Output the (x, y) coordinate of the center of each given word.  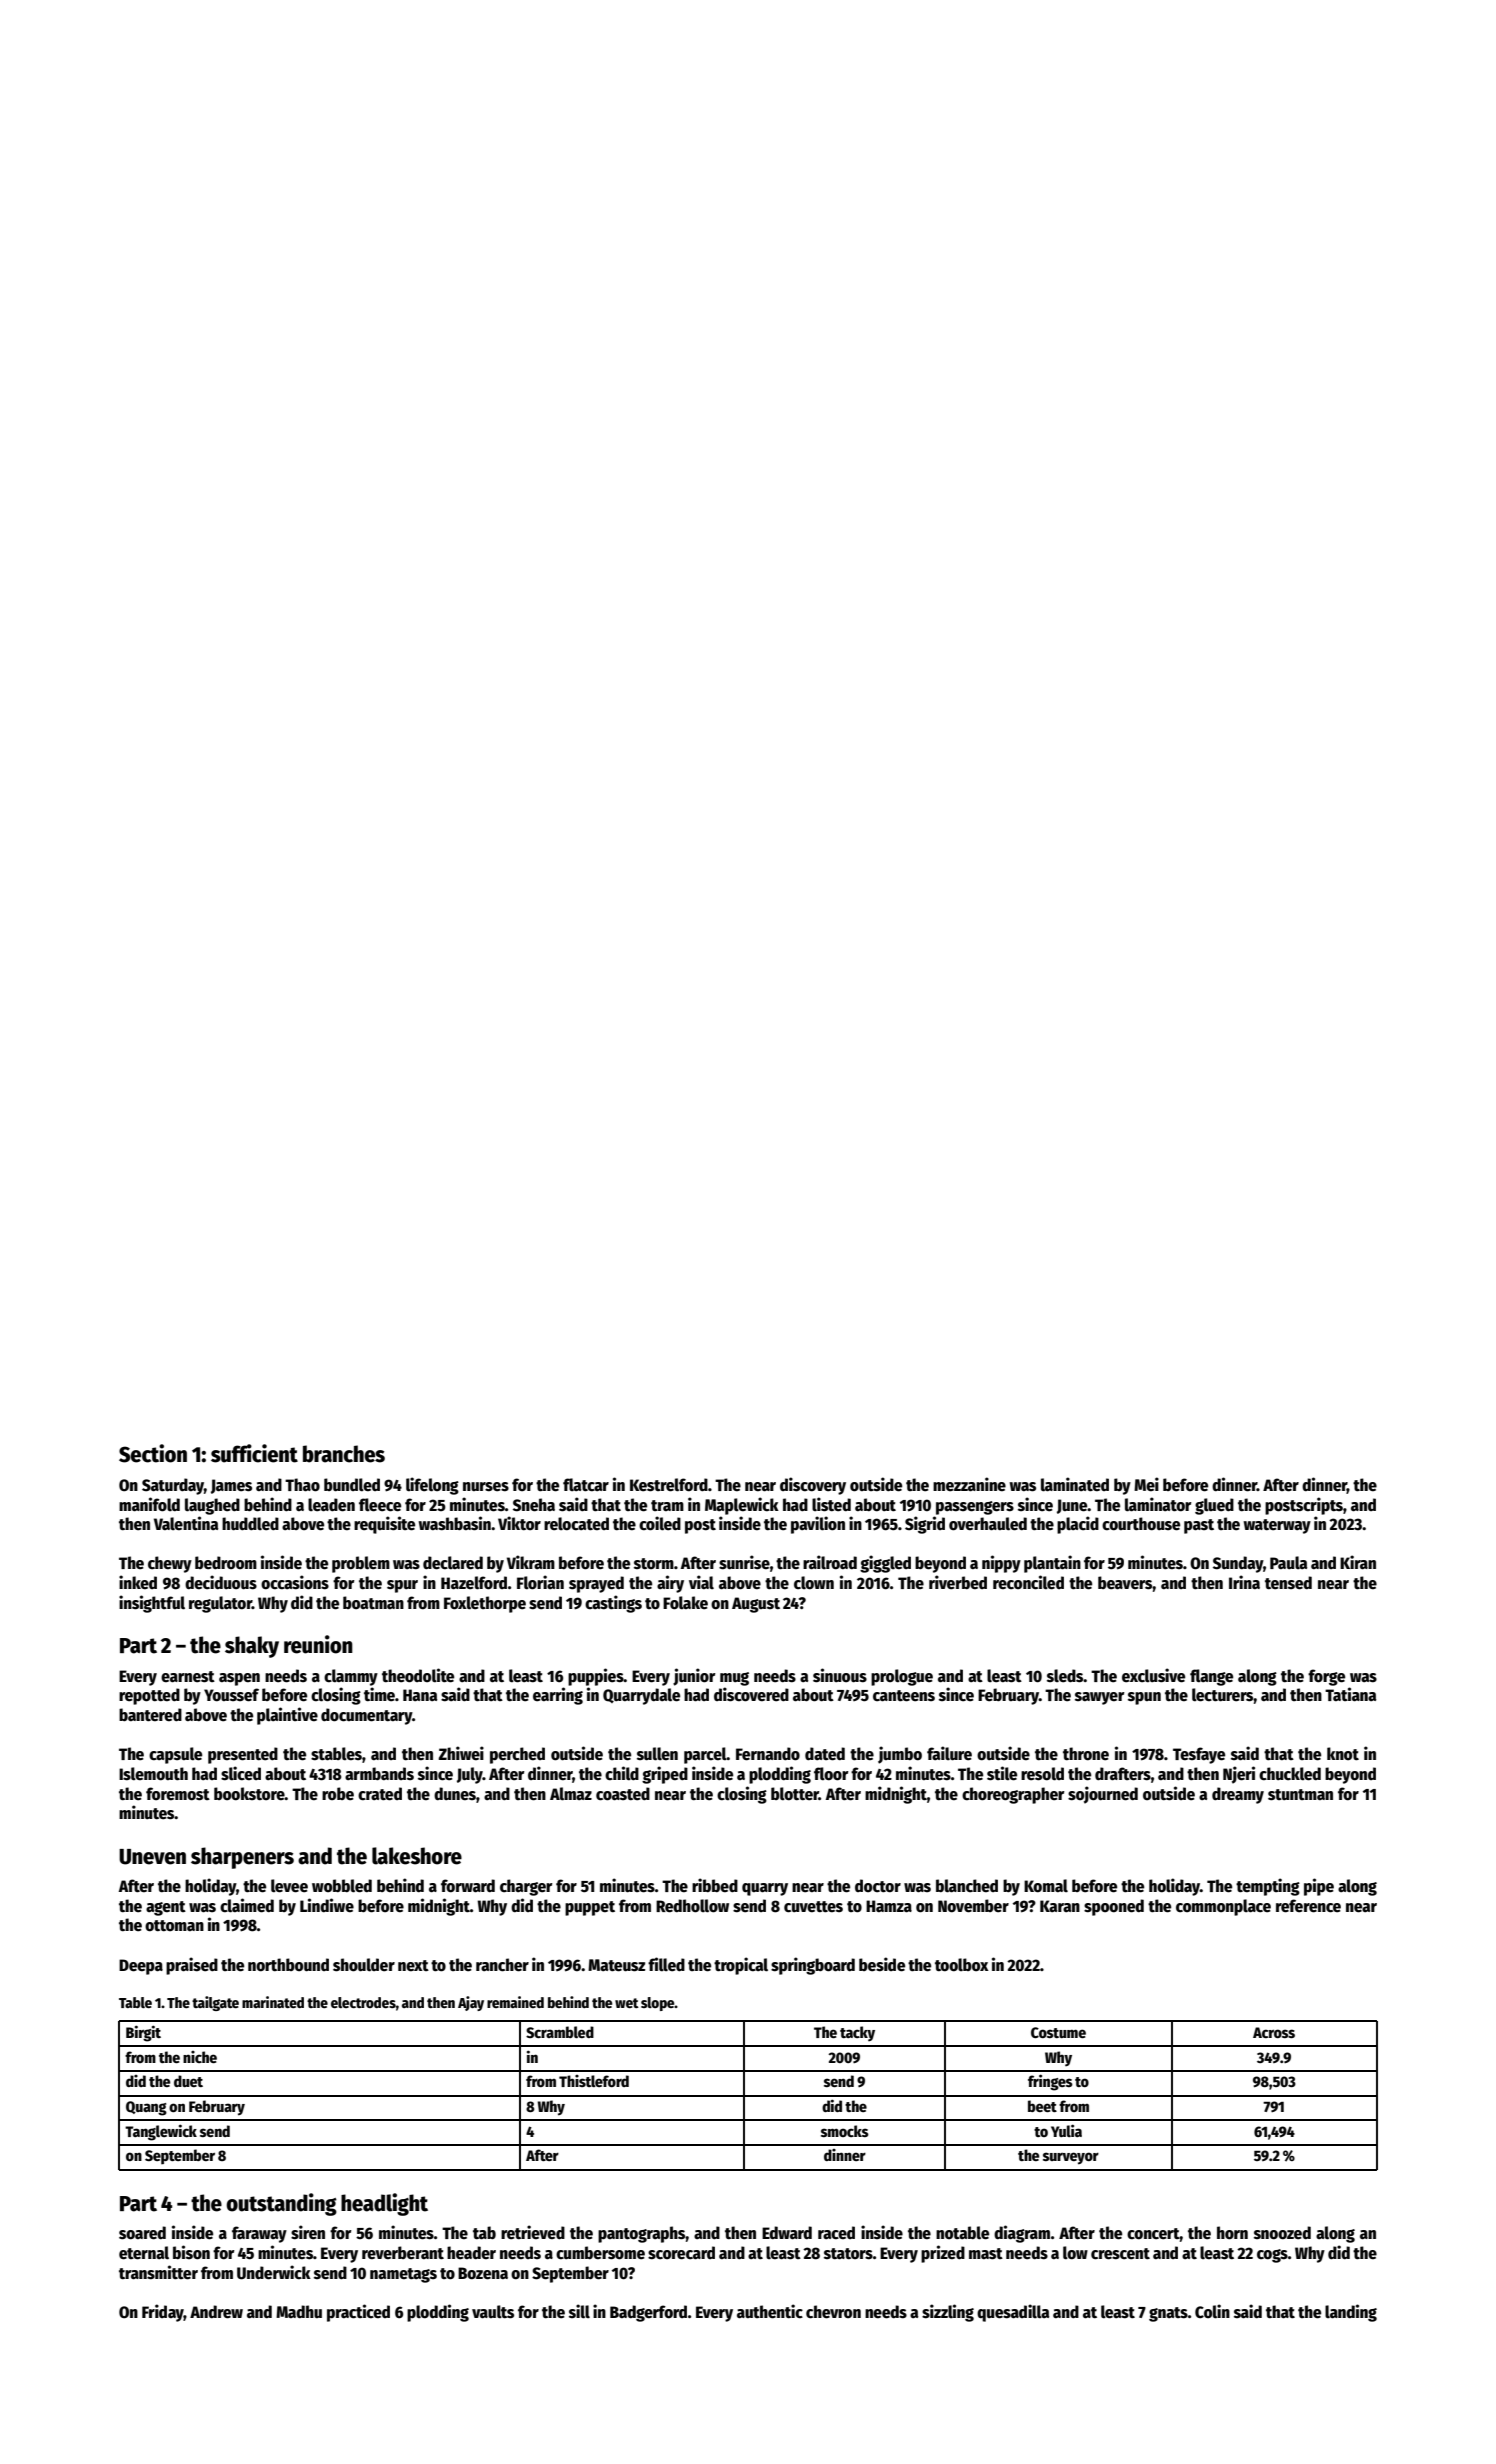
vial (701, 1582)
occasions (295, 1582)
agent (166, 1908)
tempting (1268, 1887)
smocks (845, 2131)
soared (142, 2233)
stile (1002, 1773)
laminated (1075, 1484)
